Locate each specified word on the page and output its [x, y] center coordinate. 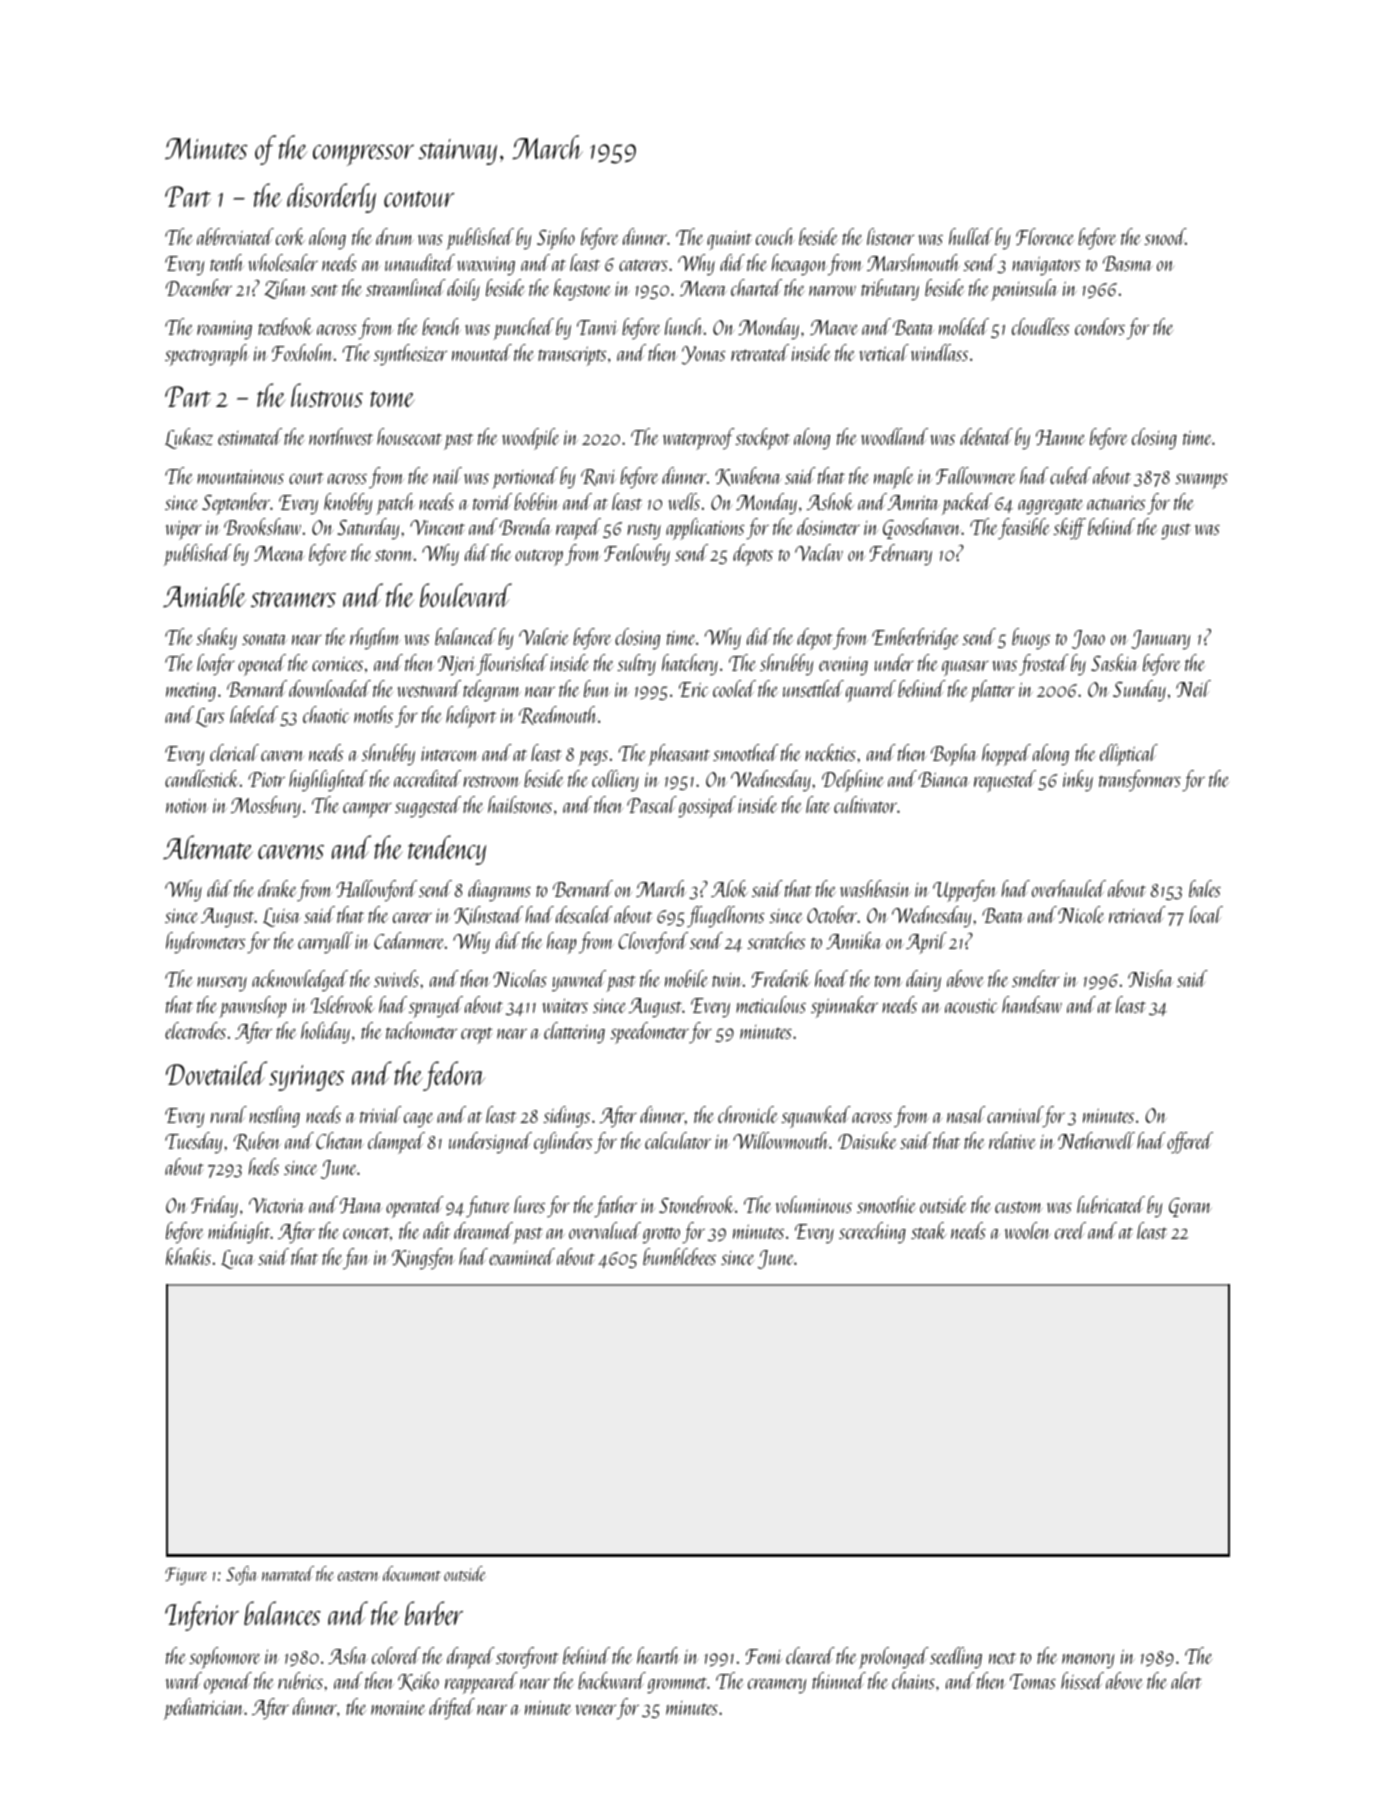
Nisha [1150, 978]
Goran [1190, 1207]
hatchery [690, 665]
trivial [380, 1114]
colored [396, 1655]
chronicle [748, 1114]
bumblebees [679, 1256]
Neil [1193, 688]
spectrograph [207, 355]
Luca [238, 1259]
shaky [216, 639]
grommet [677, 1685]
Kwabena [748, 476]
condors [1100, 326]
